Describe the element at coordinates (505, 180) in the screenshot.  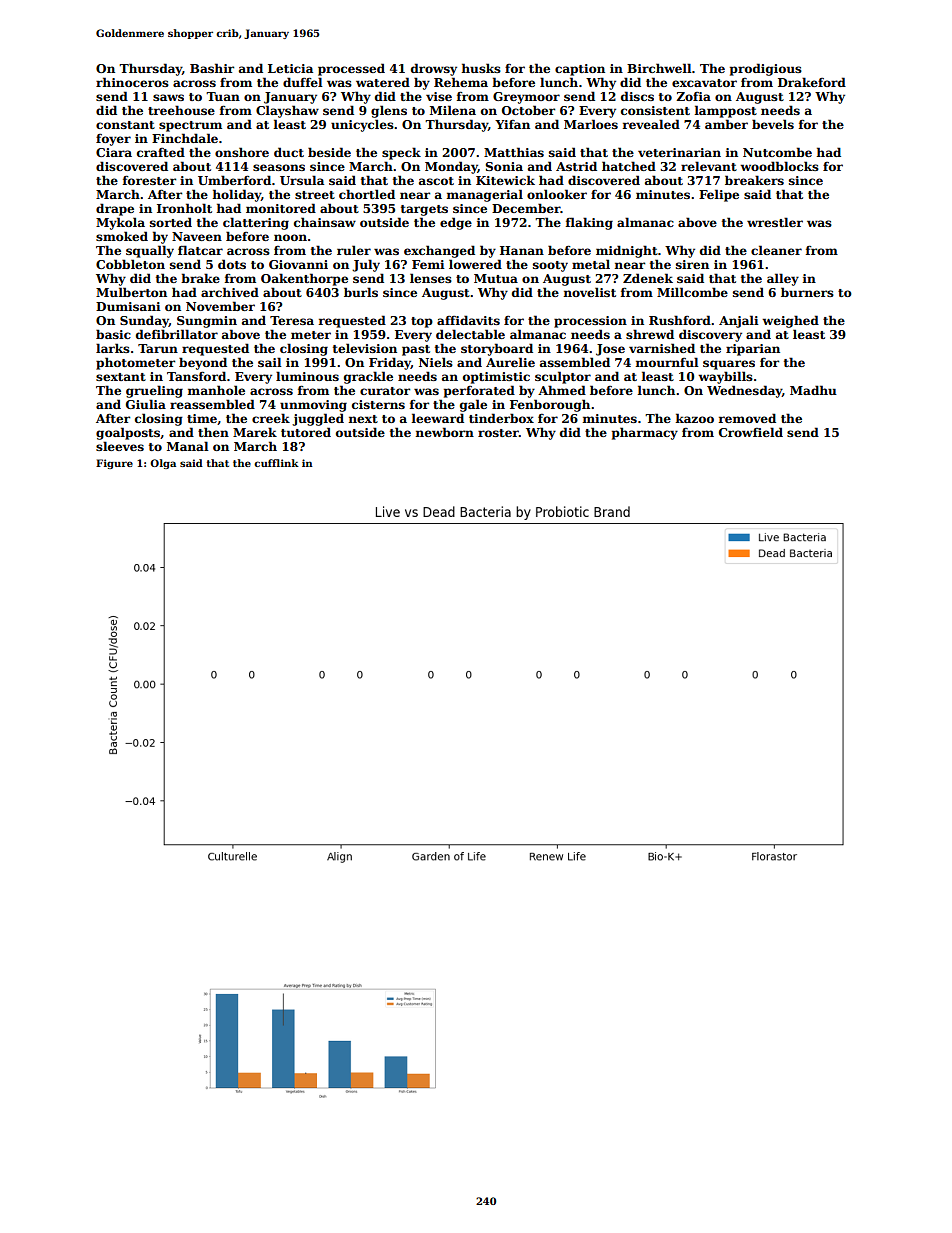
I see `Kitewick` at that location.
